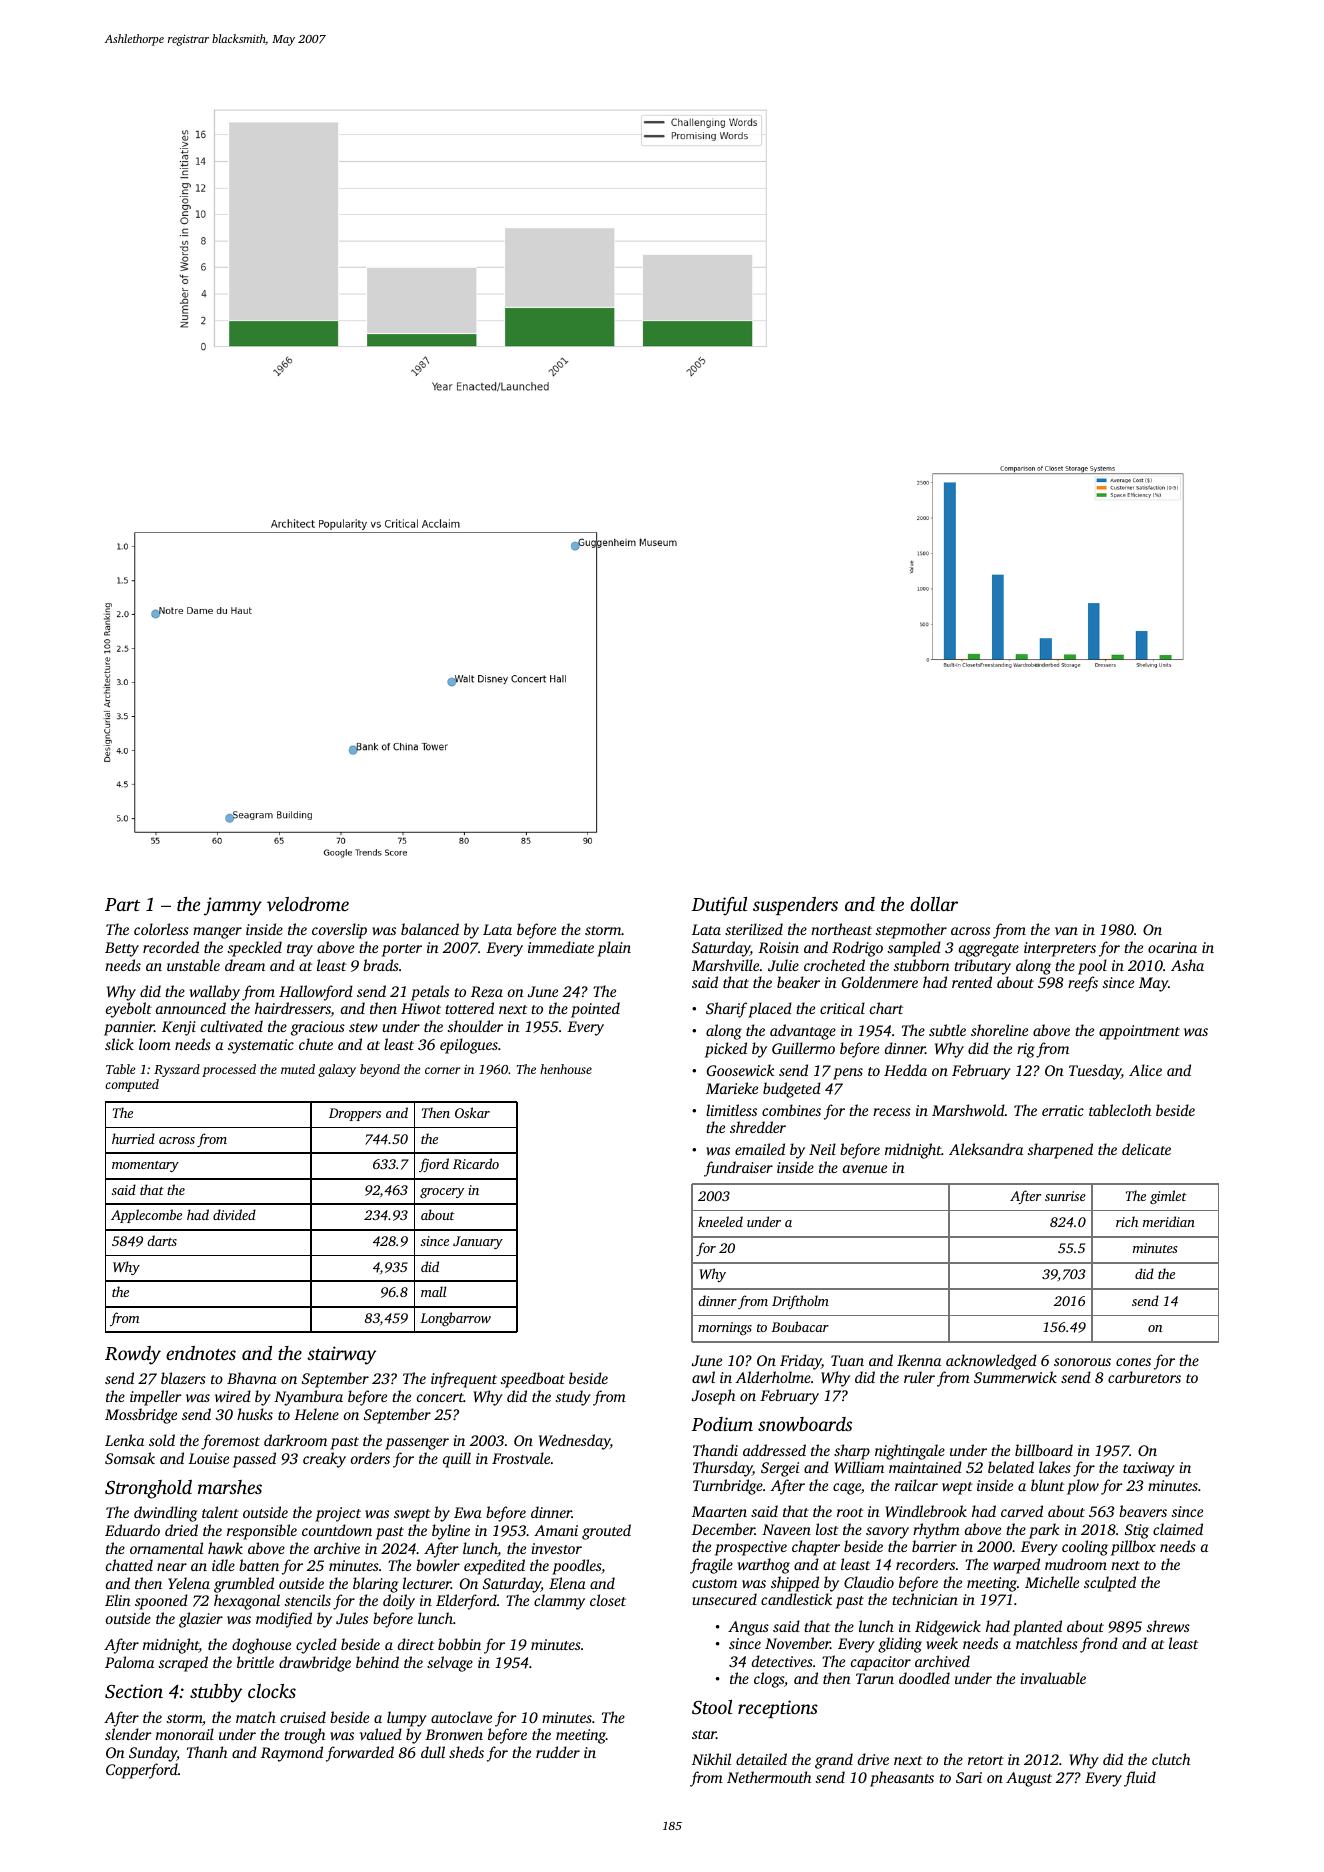 The image size is (1324, 1872). What do you see at coordinates (464, 1380) in the screenshot?
I see `infrequent` at bounding box center [464, 1380].
